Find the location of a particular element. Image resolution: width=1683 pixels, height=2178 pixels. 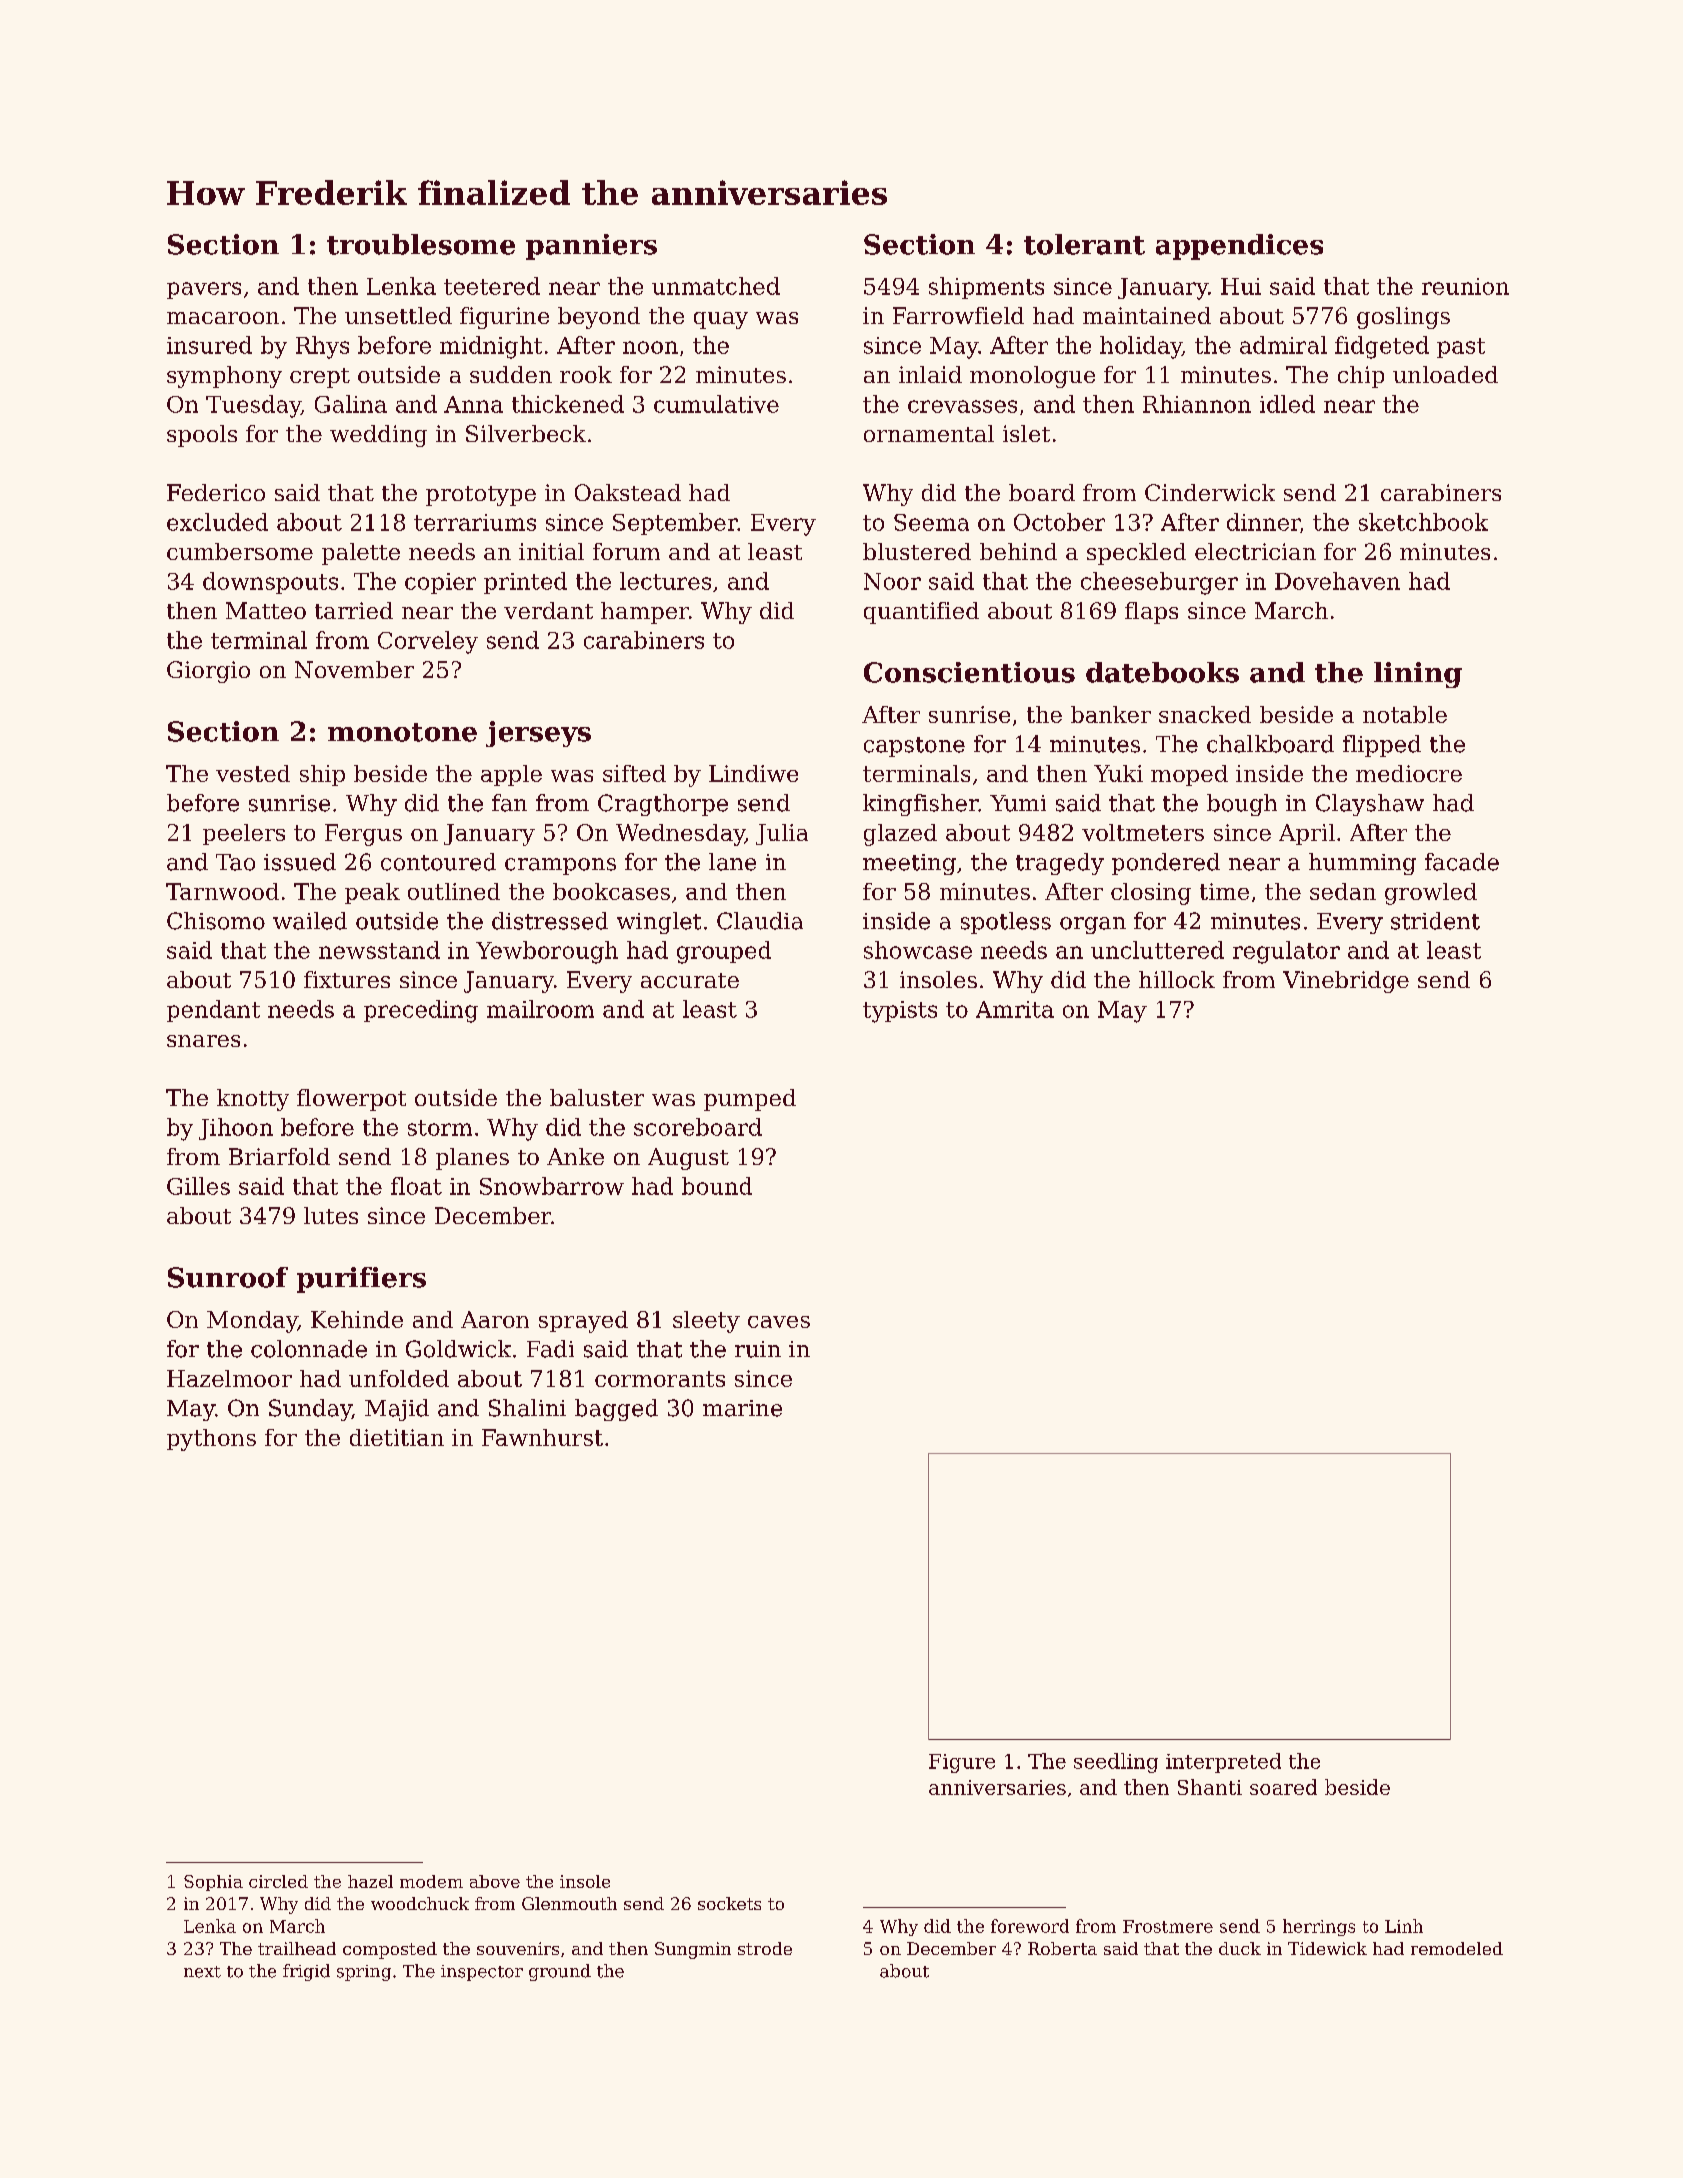

Vinebridge is located at coordinates (1346, 982).
